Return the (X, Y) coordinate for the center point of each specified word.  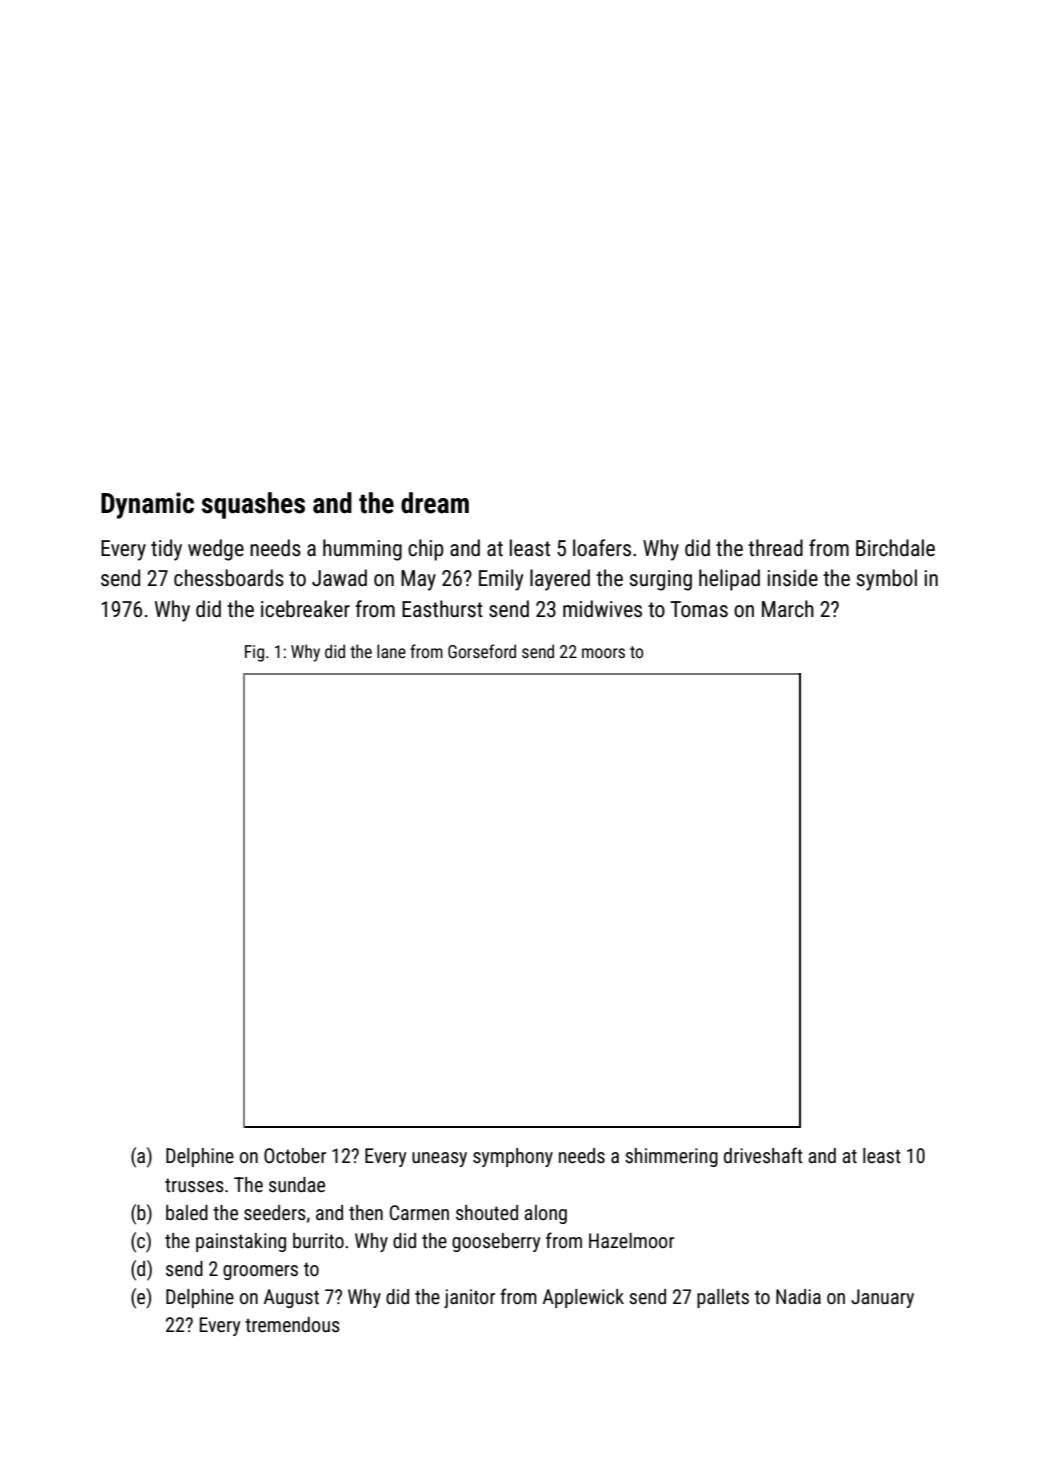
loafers (602, 548)
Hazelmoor (631, 1240)
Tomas (699, 609)
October (295, 1155)
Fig (254, 653)
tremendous (292, 1324)
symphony (513, 1157)
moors (603, 653)
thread (775, 548)
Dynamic (147, 505)
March (788, 608)
